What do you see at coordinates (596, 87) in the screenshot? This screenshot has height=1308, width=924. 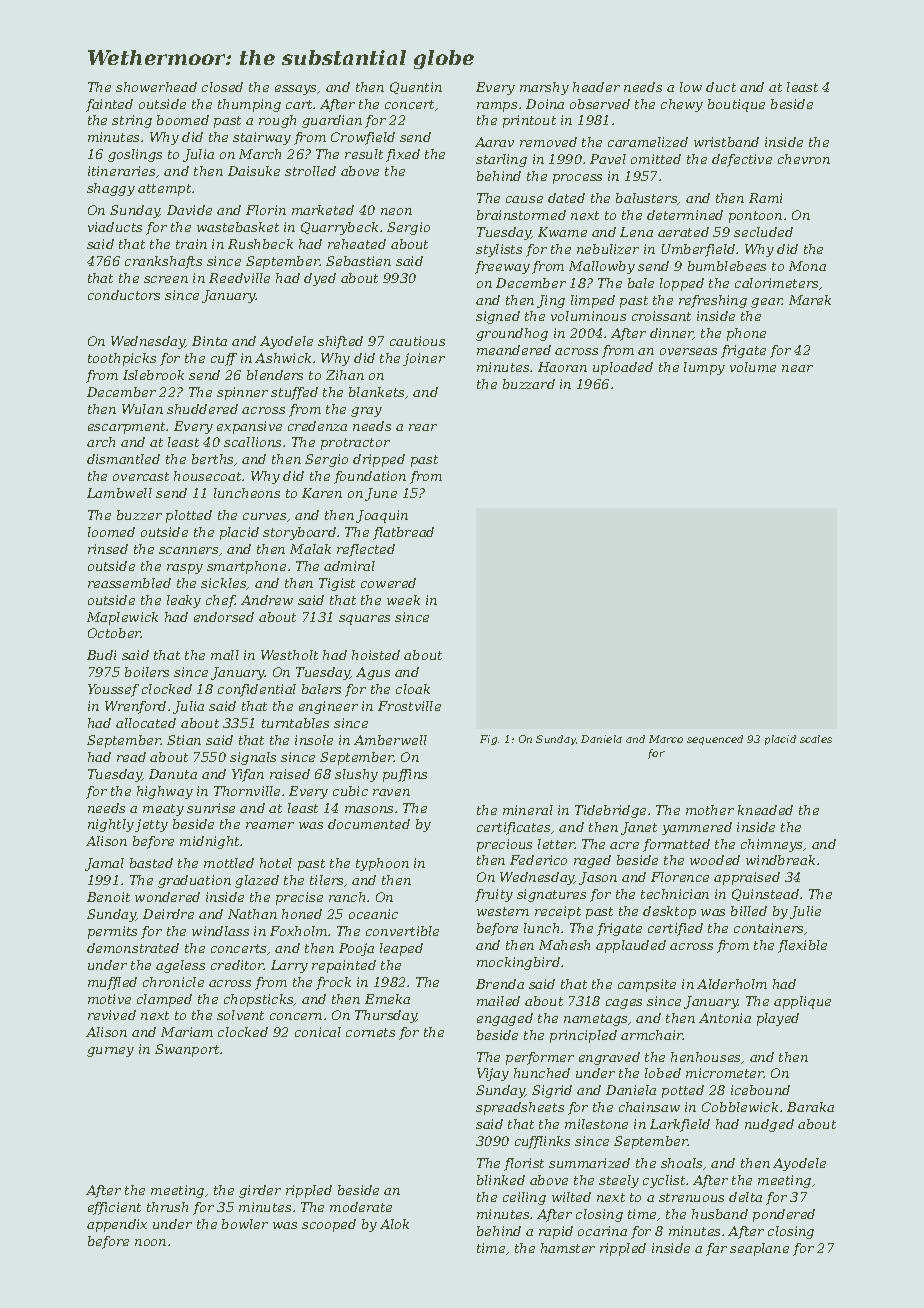 I see `header` at bounding box center [596, 87].
